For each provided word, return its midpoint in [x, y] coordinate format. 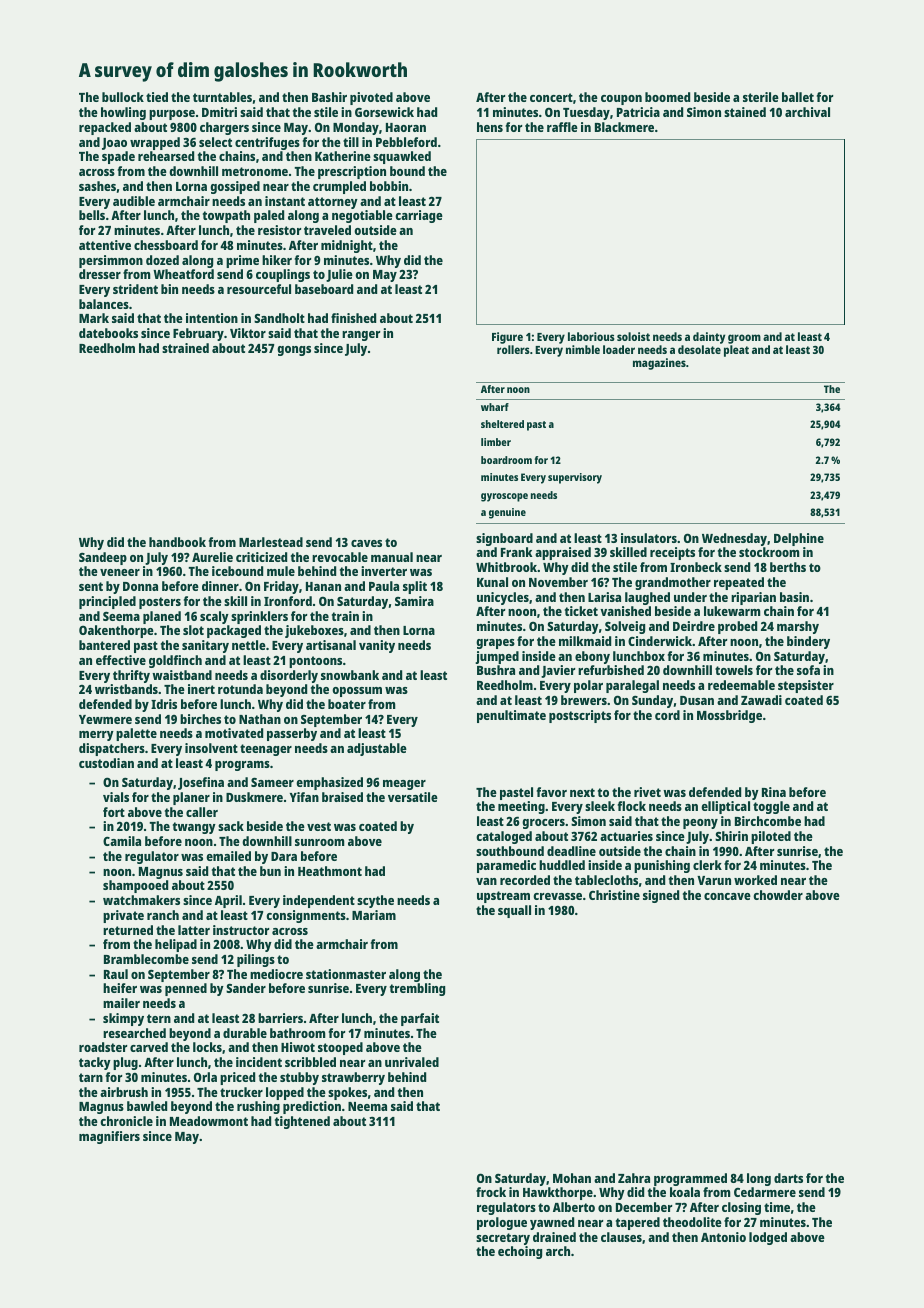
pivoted [371, 98]
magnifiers [109, 1137]
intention [212, 318]
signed [661, 896]
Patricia [638, 112]
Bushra [496, 670]
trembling [417, 989]
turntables [222, 97]
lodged [768, 1238]
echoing [520, 1252]
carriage [419, 216]
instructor [241, 930]
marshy [798, 627]
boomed [667, 97]
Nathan [260, 719]
